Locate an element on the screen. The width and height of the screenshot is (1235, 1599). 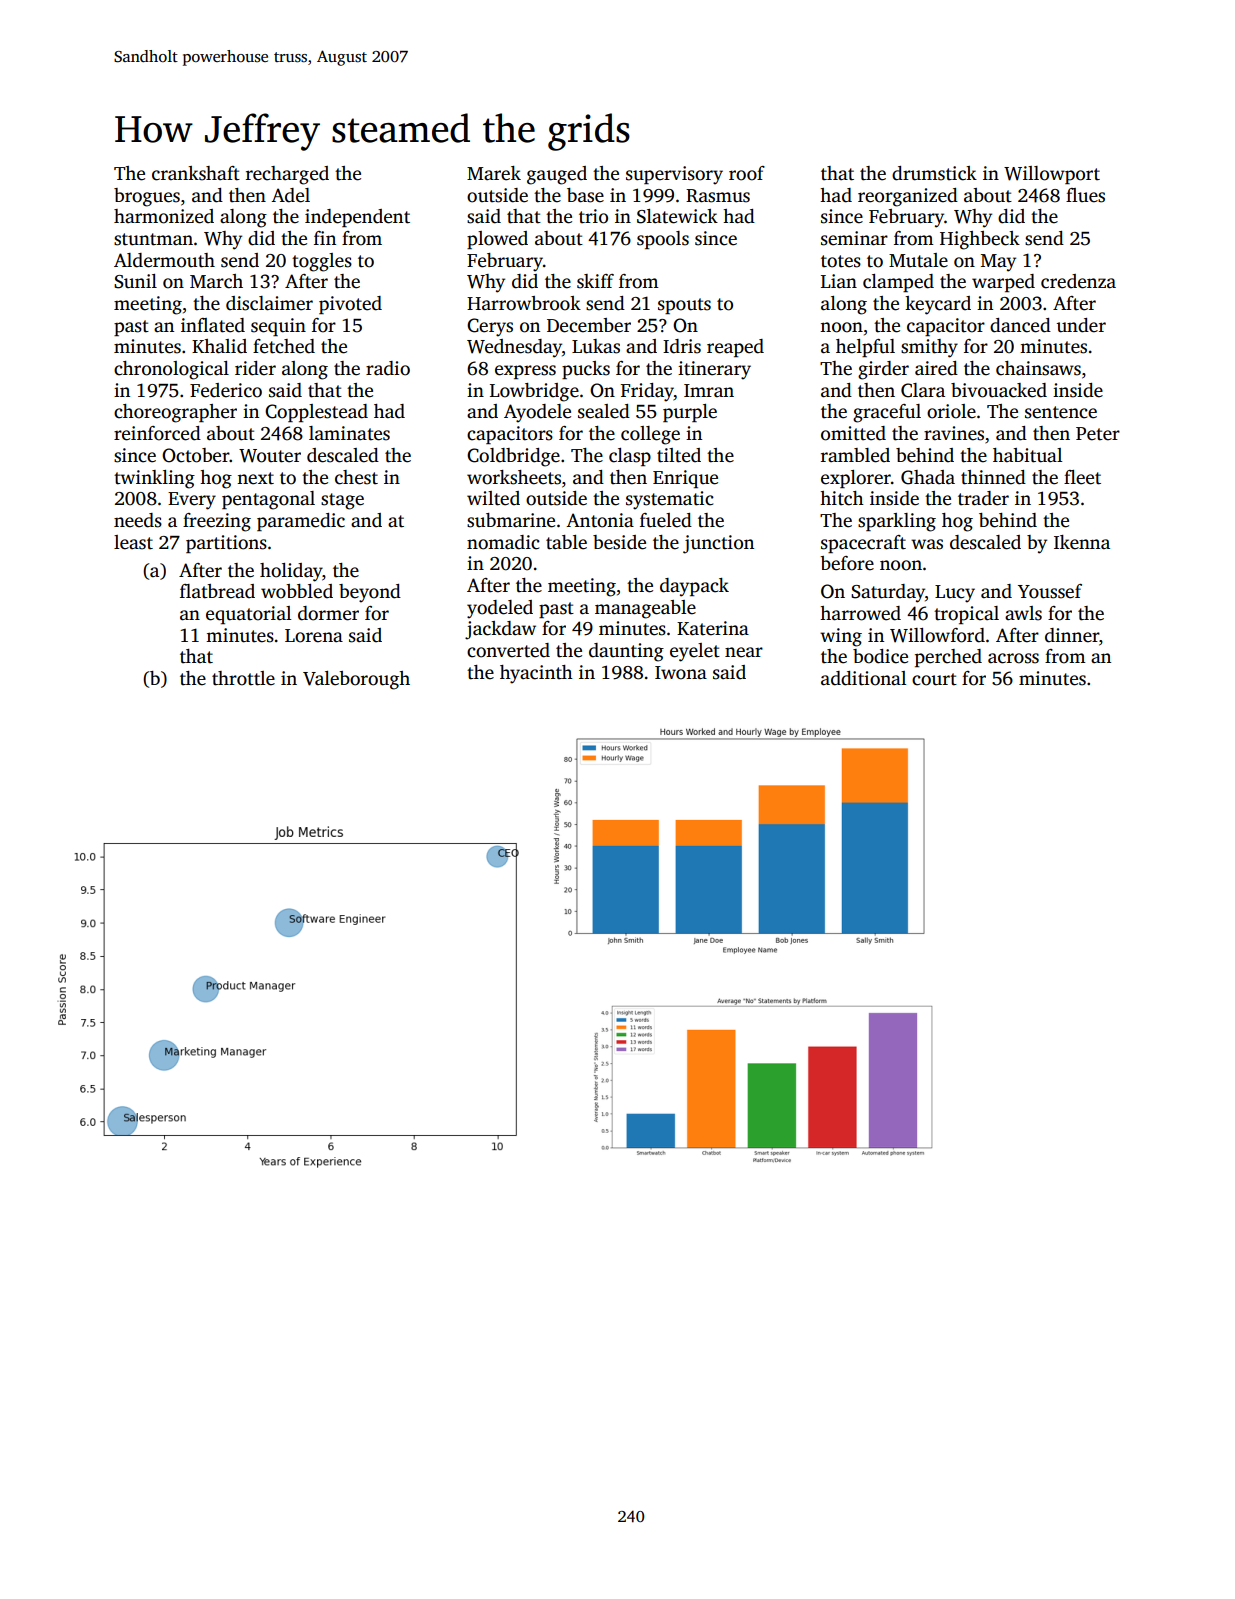
inflated is located at coordinates (213, 325).
